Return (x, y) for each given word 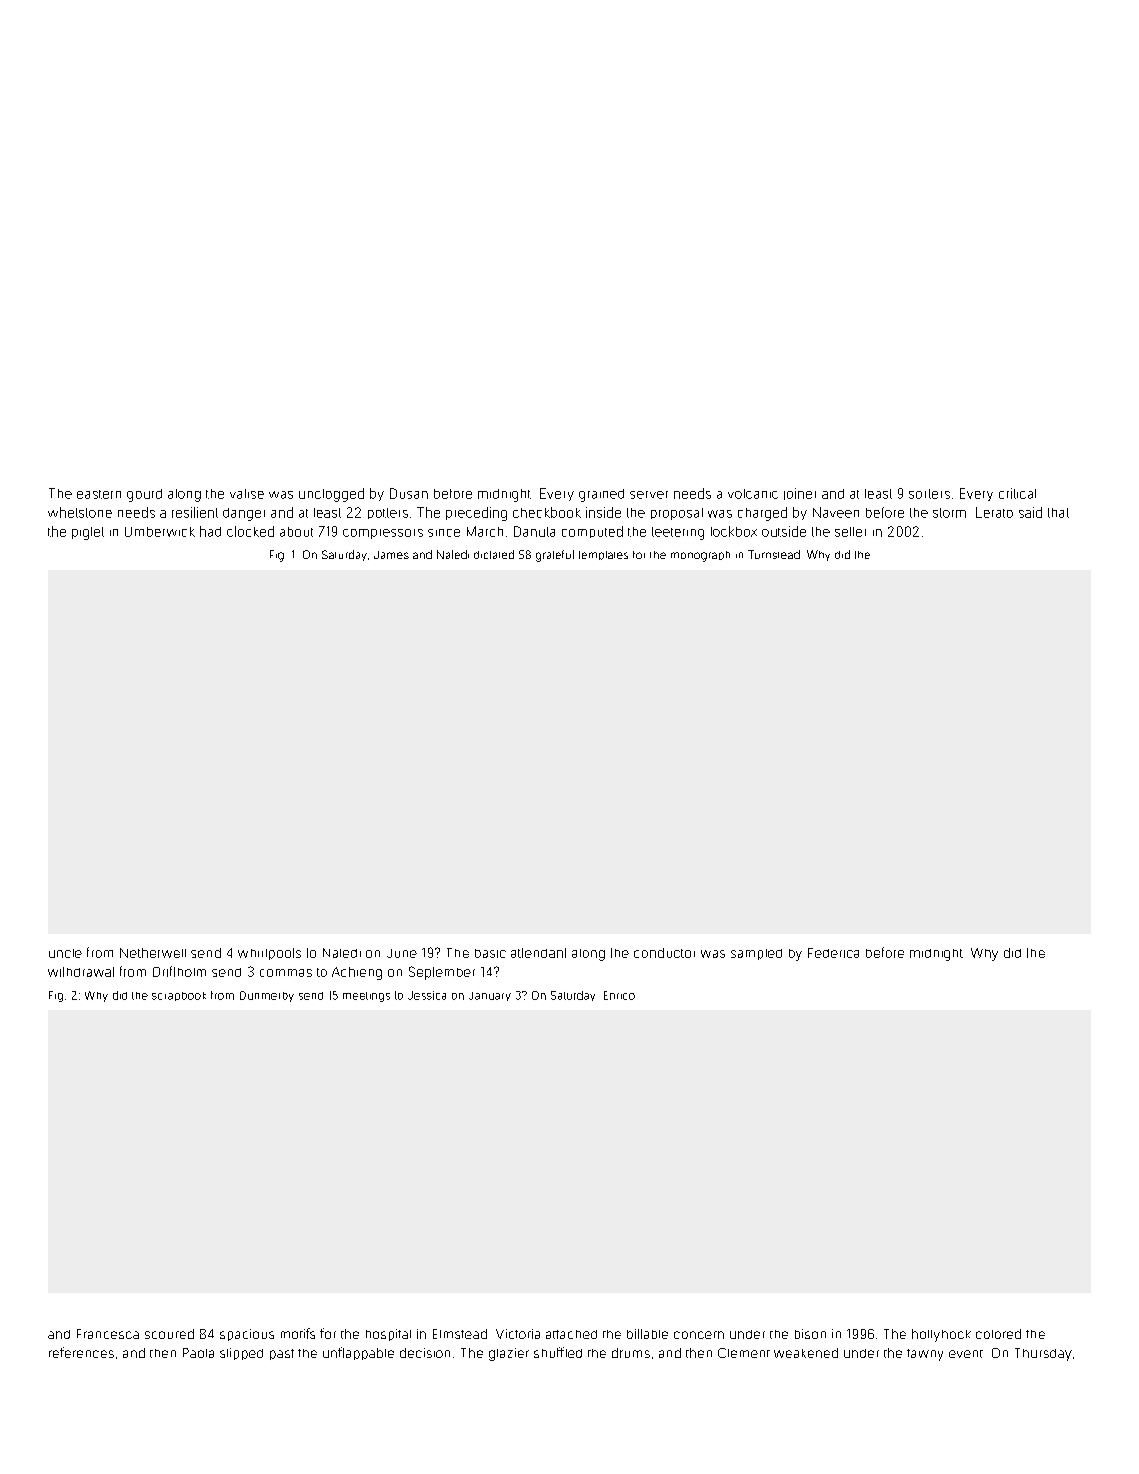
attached (571, 1334)
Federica (833, 953)
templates (603, 555)
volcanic (753, 494)
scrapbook (179, 996)
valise (247, 494)
